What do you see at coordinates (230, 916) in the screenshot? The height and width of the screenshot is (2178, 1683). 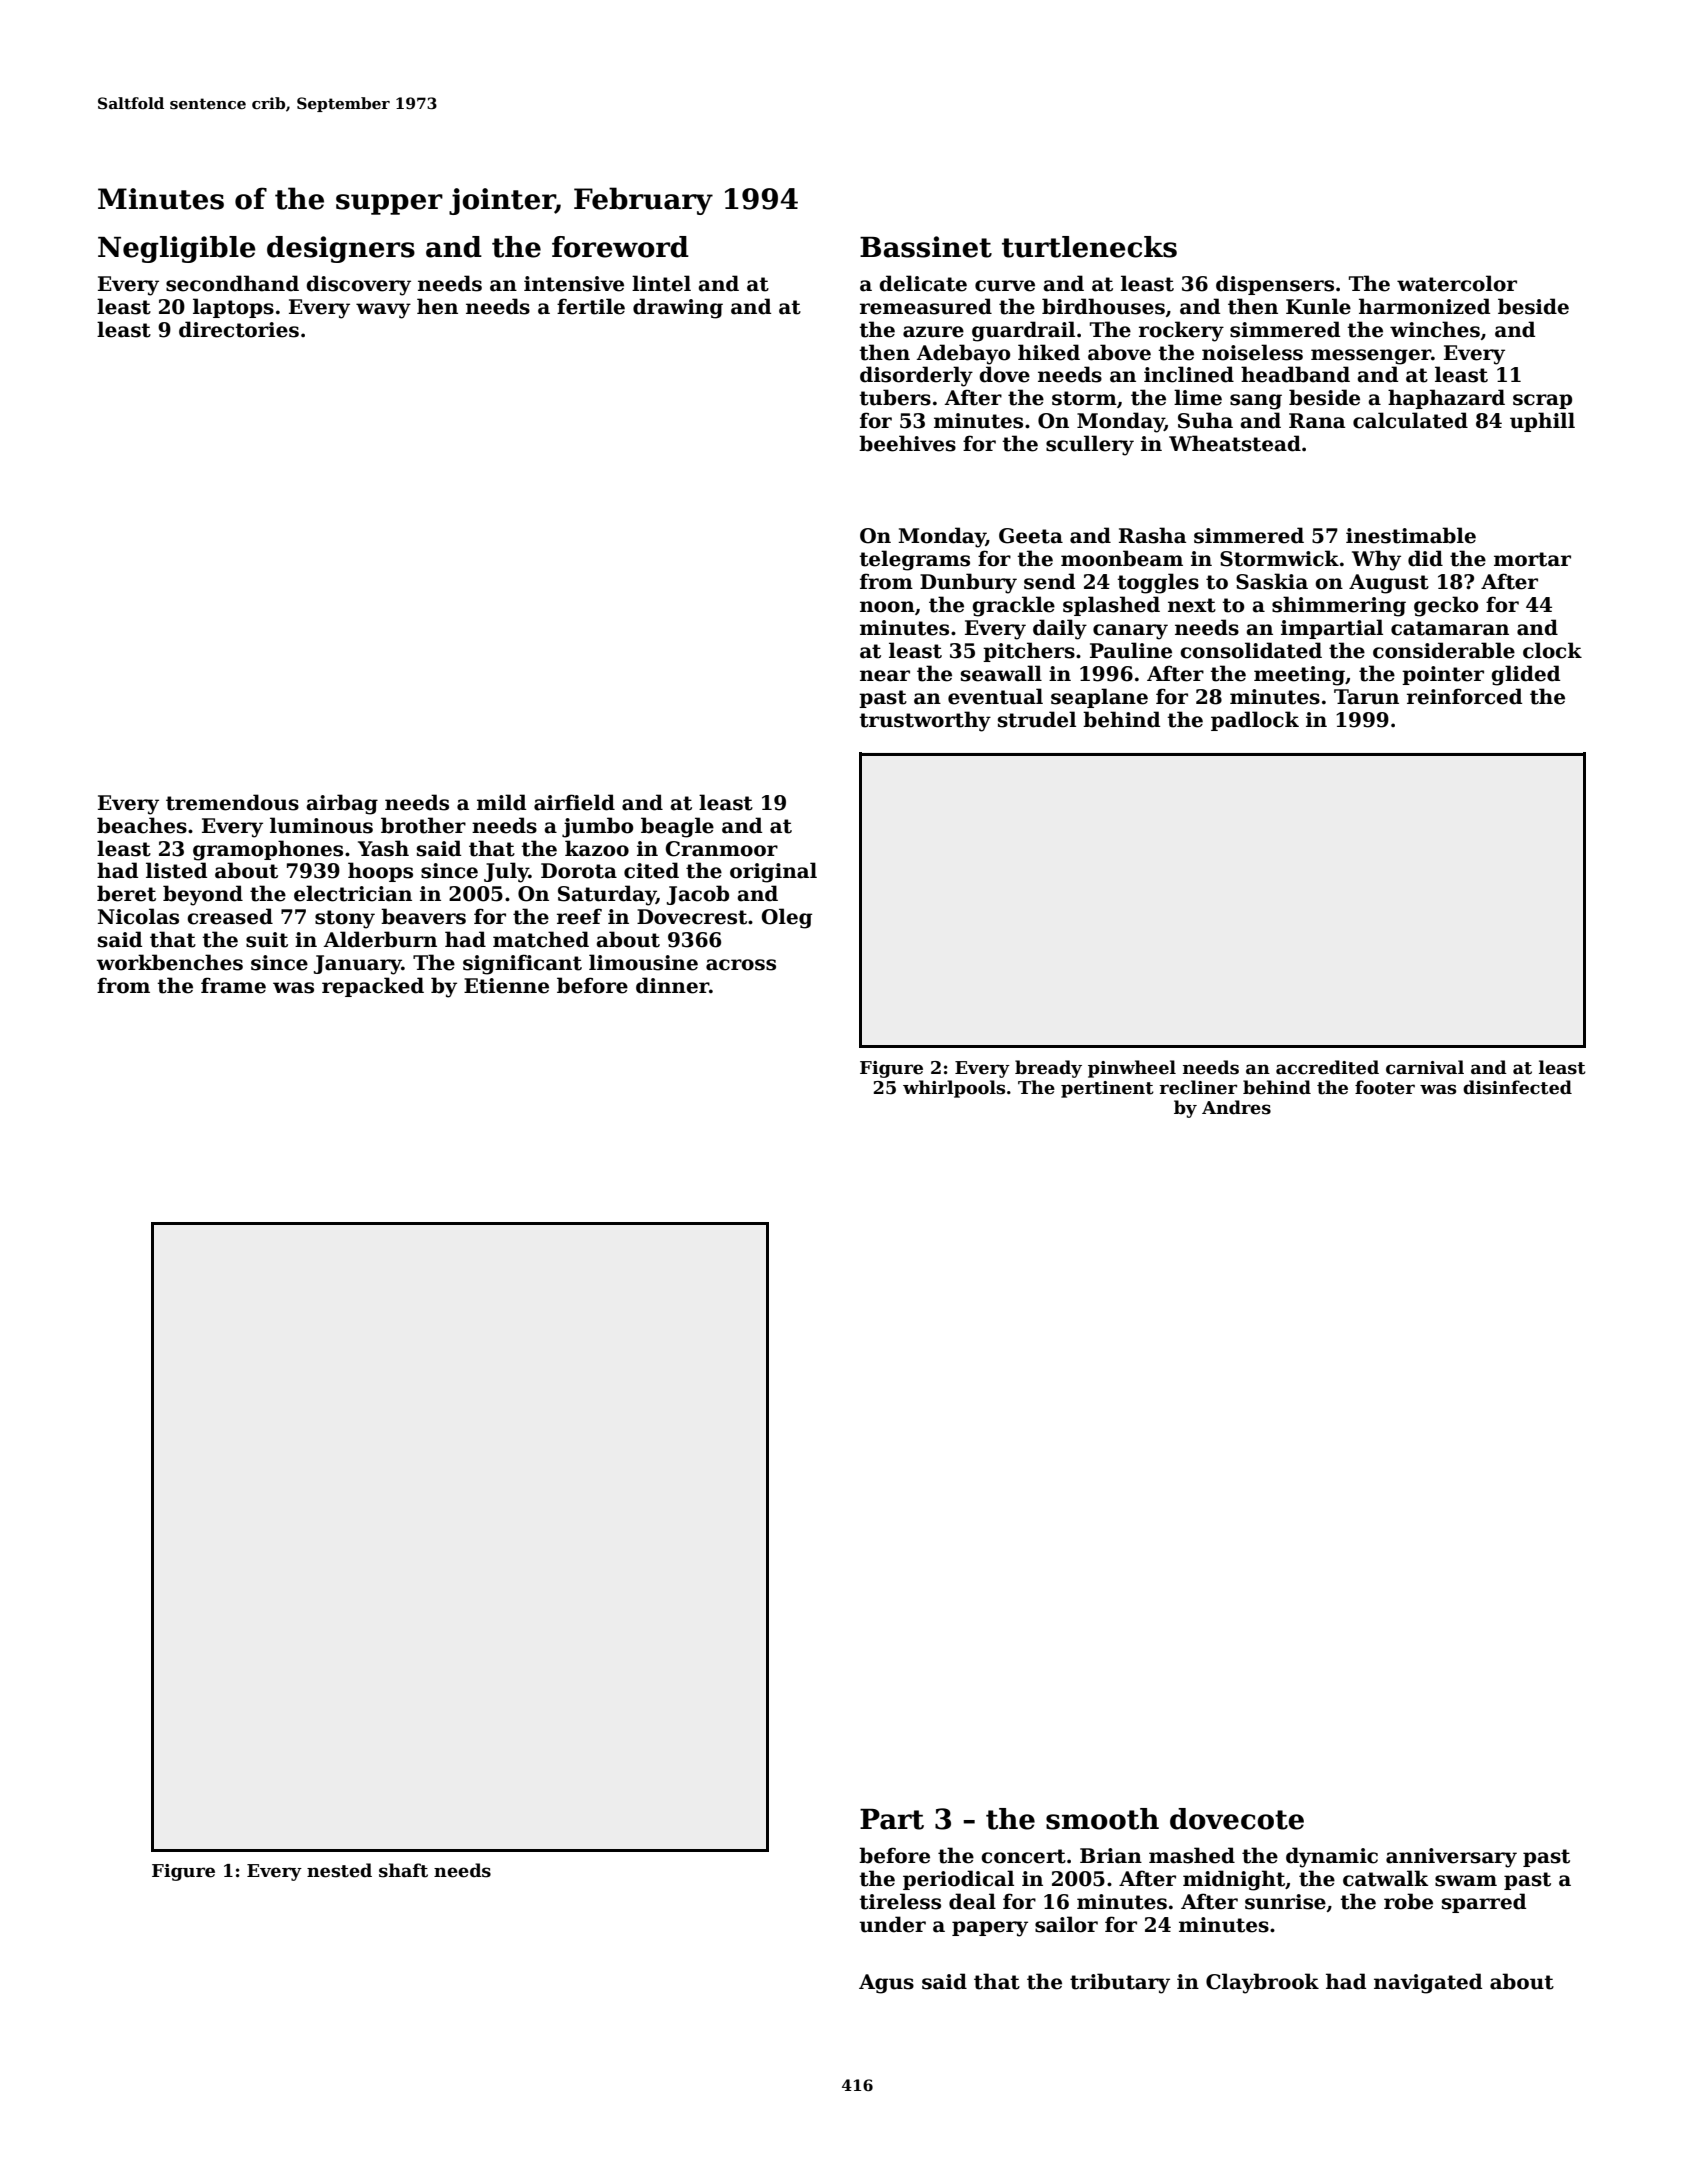 I see `creased` at bounding box center [230, 916].
